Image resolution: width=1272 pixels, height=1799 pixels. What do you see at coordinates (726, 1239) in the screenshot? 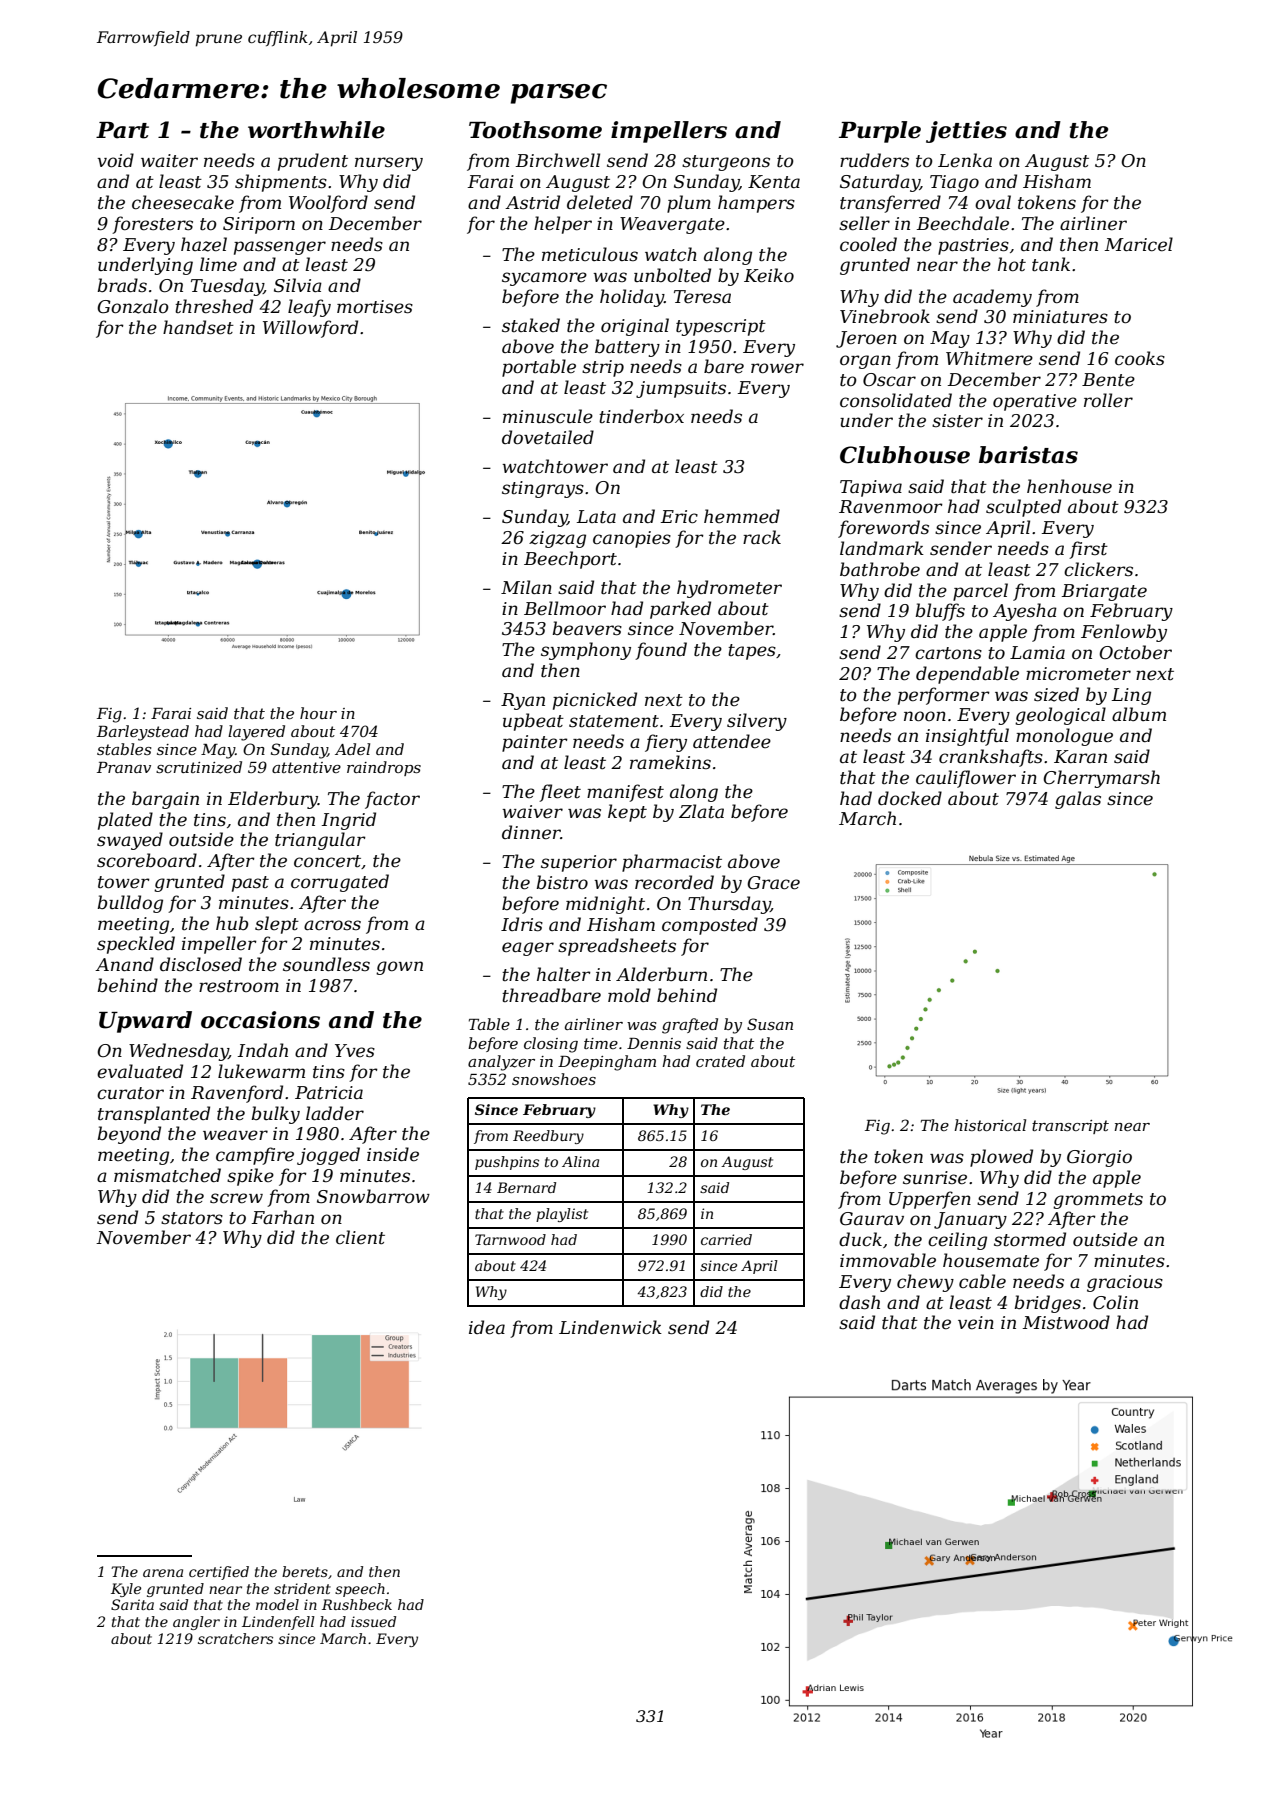
I see `carried` at bounding box center [726, 1239].
